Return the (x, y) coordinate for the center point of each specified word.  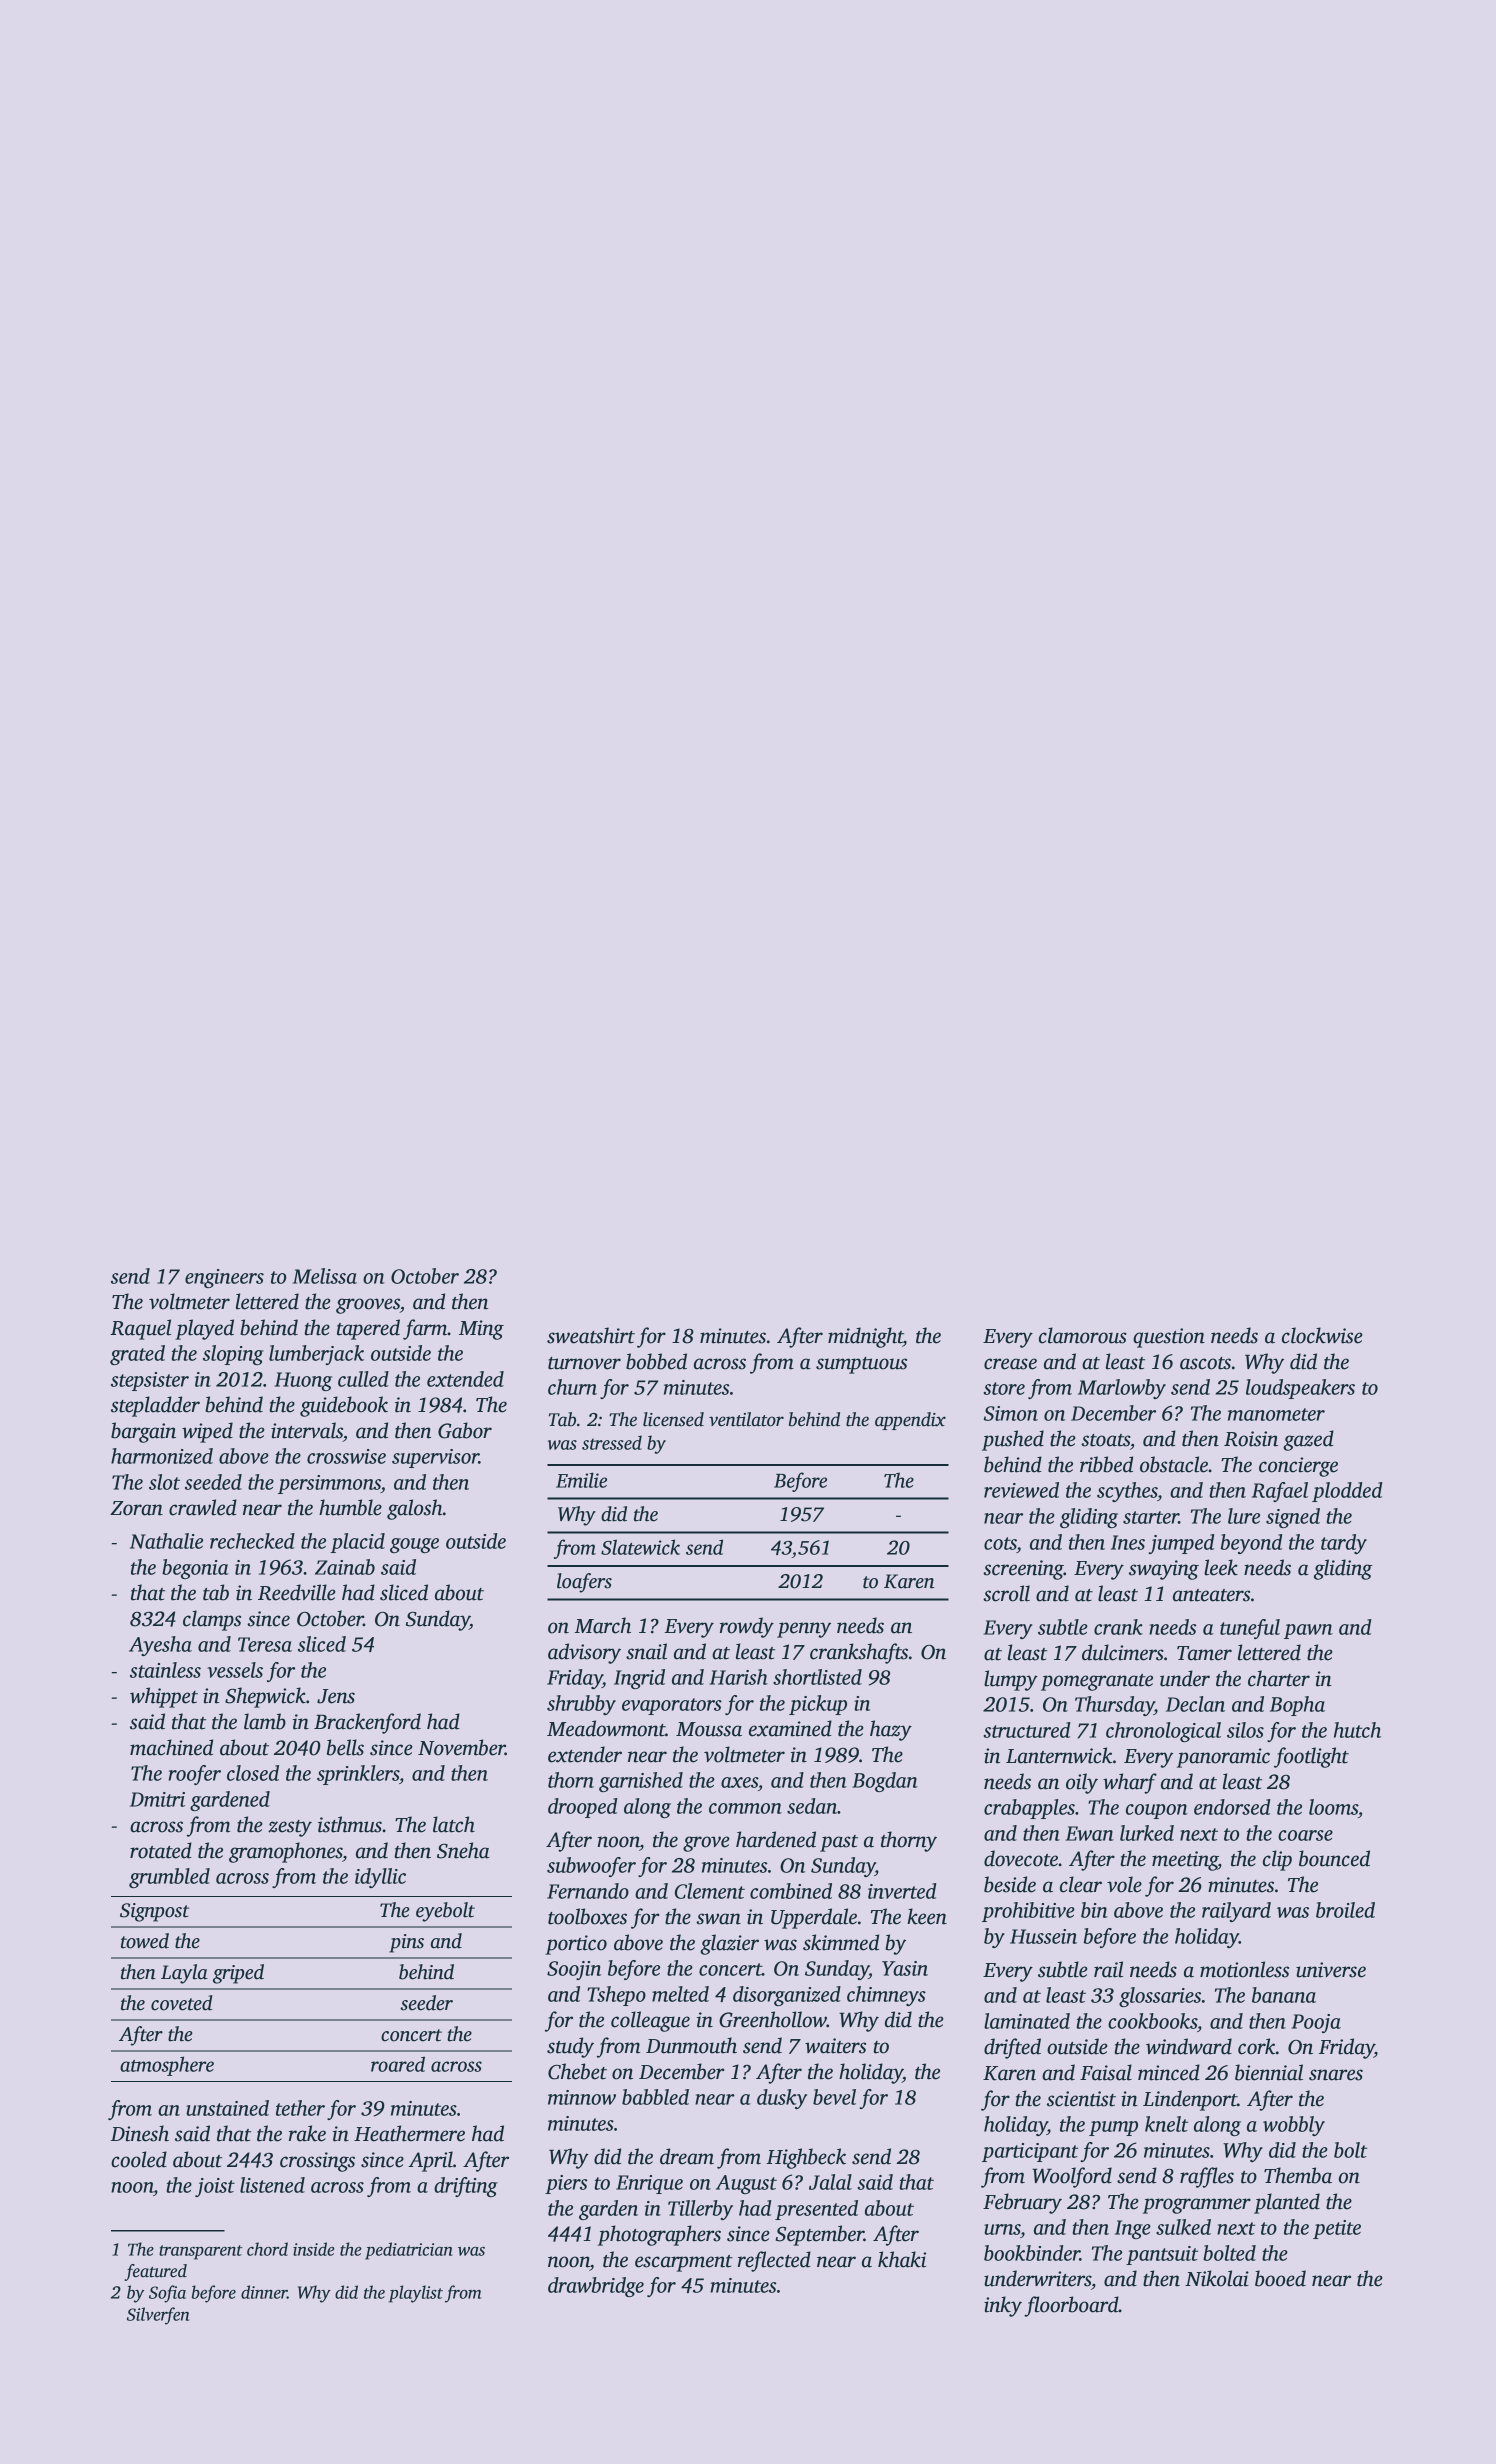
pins (406, 1943)
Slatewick (640, 1547)
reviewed (1021, 1490)
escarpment (684, 2263)
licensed (673, 1419)
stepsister (150, 1381)
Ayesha (160, 1646)
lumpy (1011, 1680)
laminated (1027, 2021)
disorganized (787, 1996)
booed (1280, 2278)
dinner (264, 2292)
